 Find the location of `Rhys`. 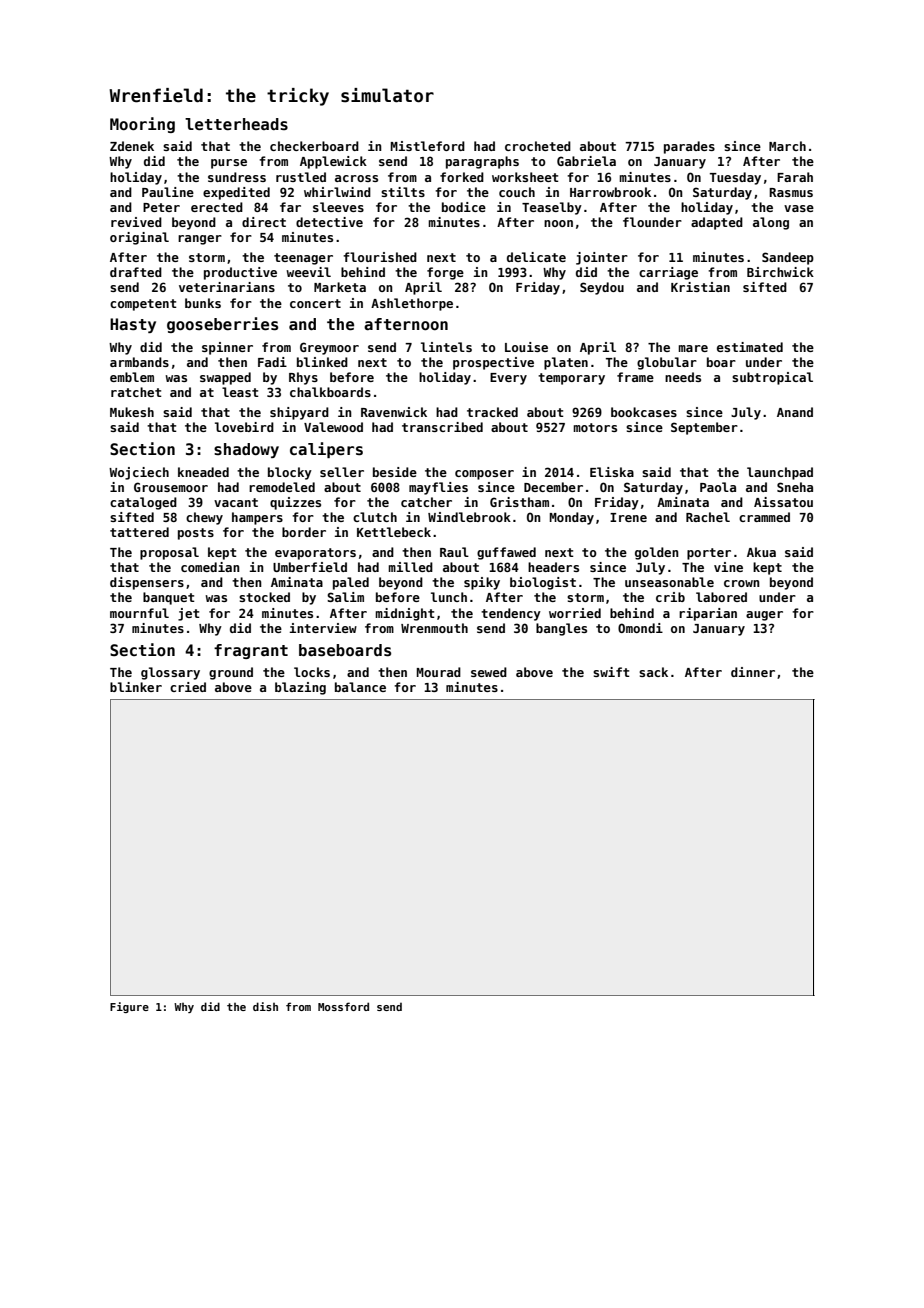

Rhys is located at coordinates (303, 378).
